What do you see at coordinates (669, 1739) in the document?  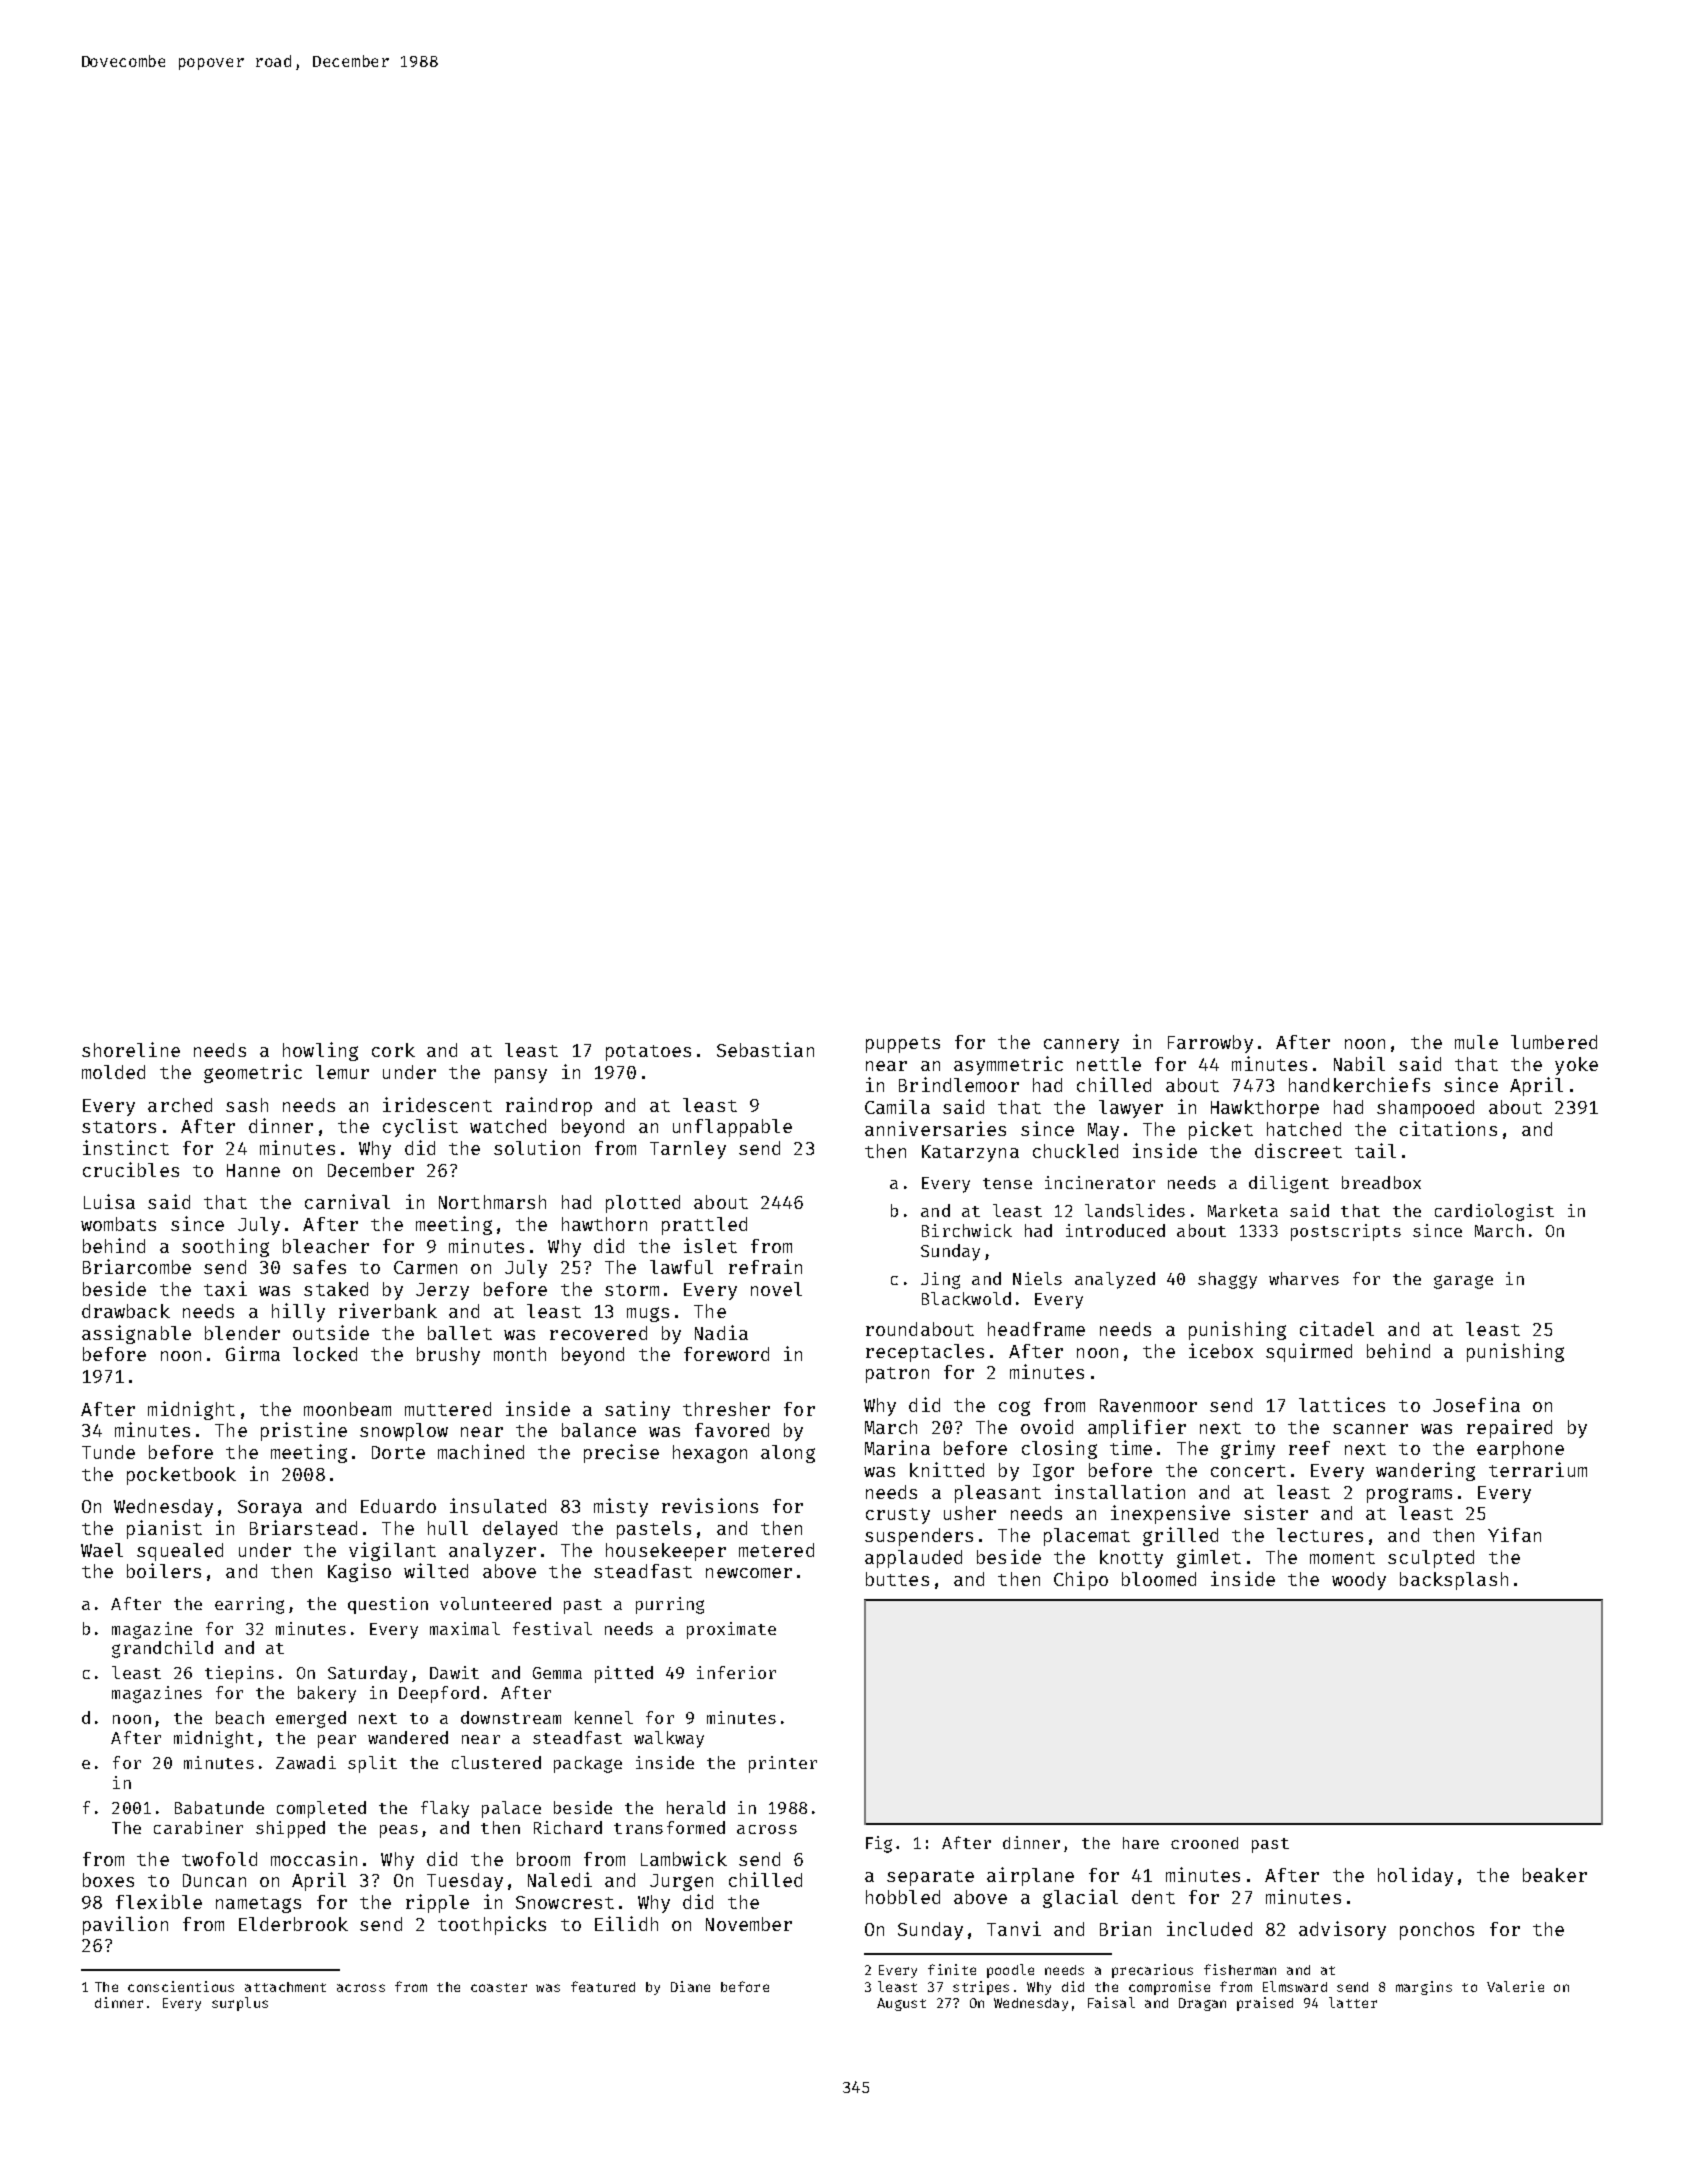 I see `walkway` at bounding box center [669, 1739].
